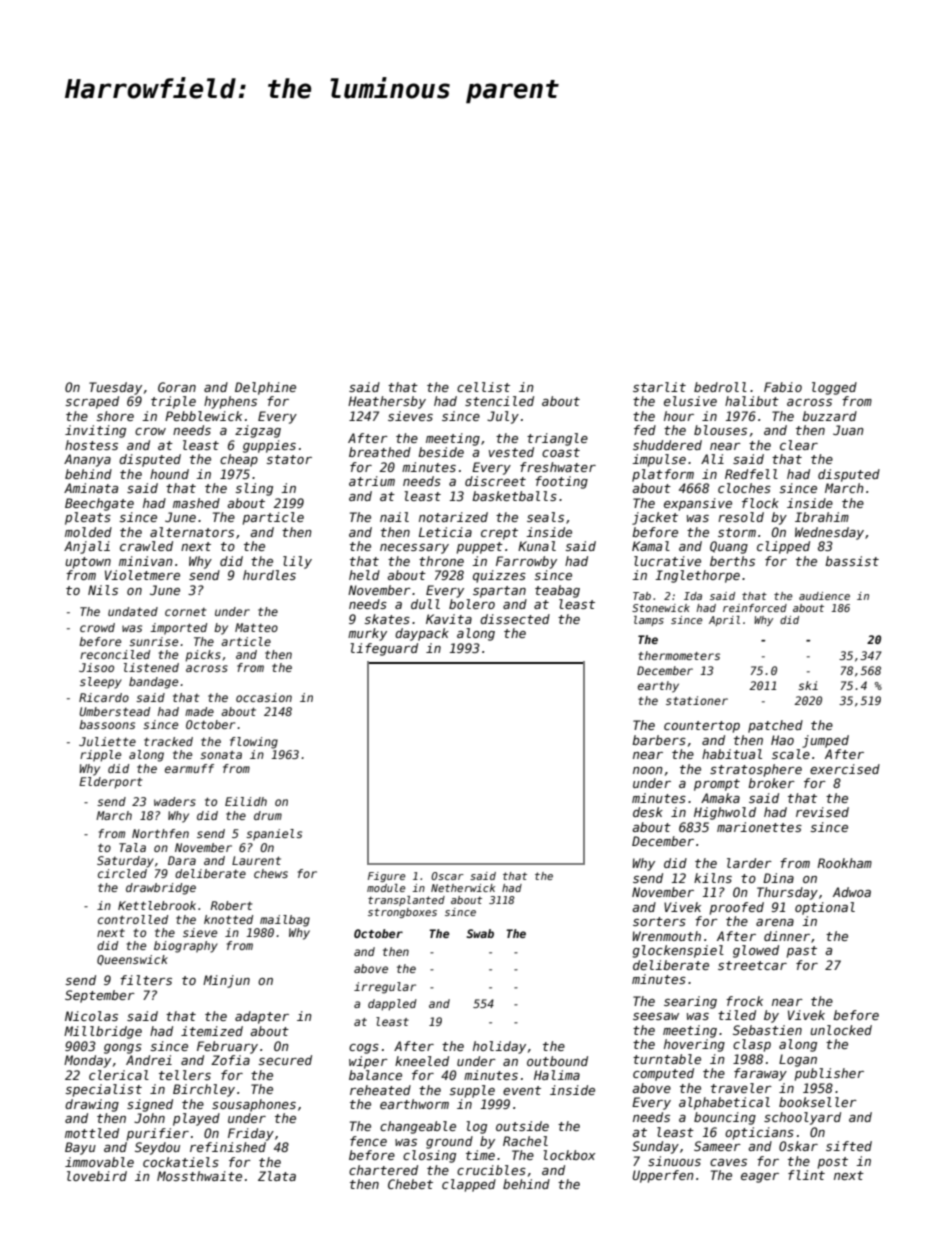  Describe the element at coordinates (384, 649) in the document. I see `lifeguard` at that location.
